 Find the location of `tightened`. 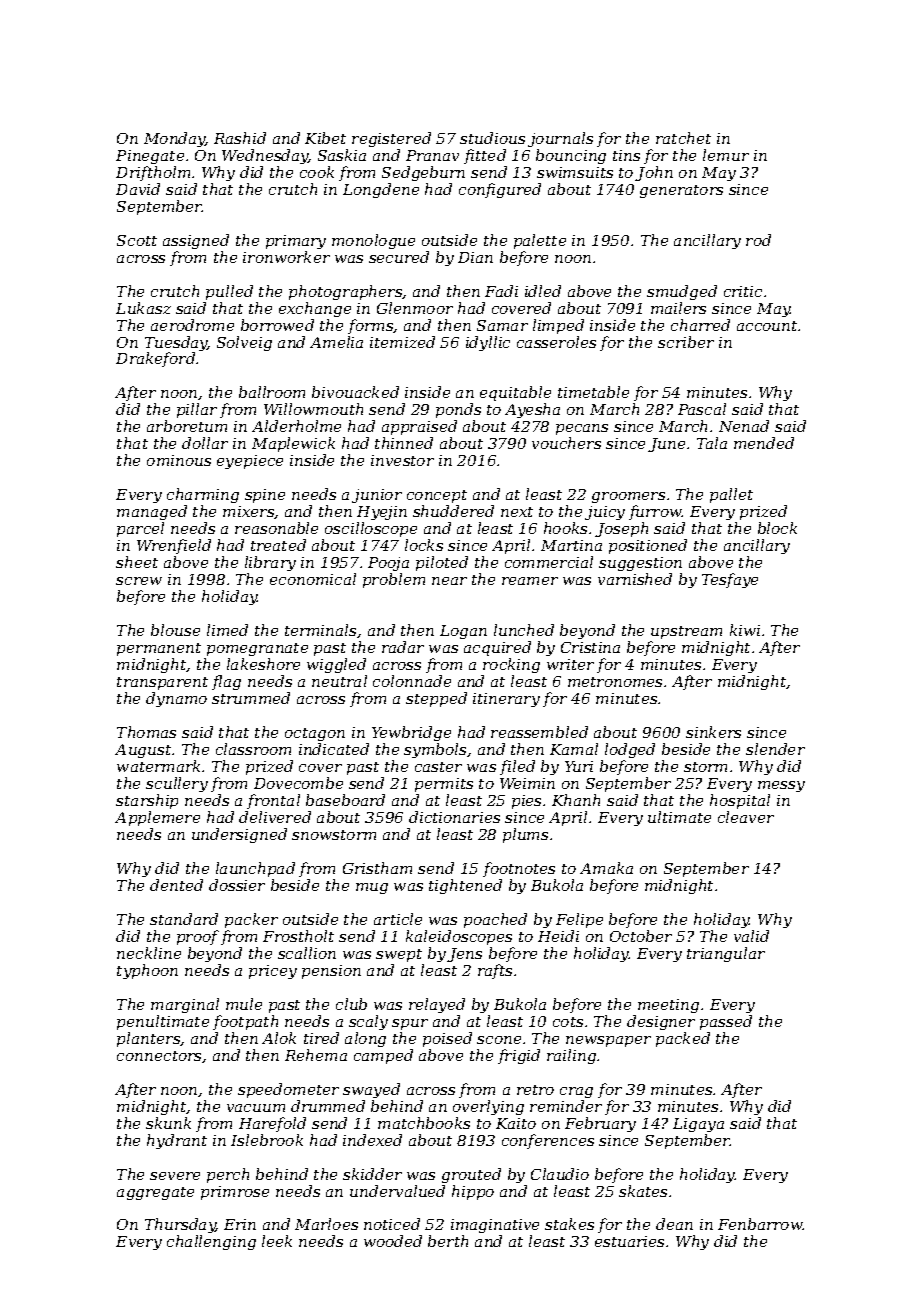

tightened is located at coordinates (465, 886).
